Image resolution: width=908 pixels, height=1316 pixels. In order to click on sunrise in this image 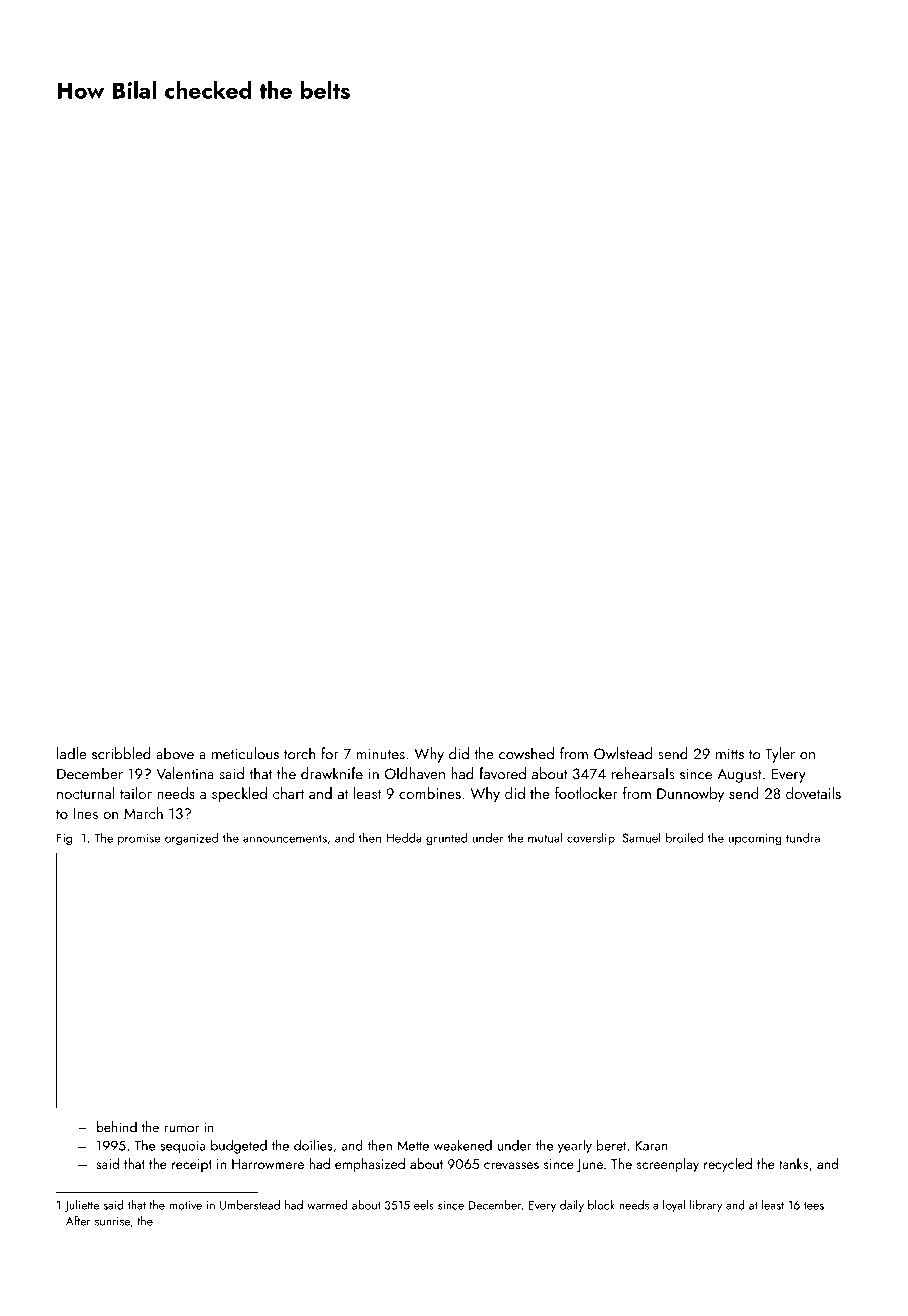, I will do `click(112, 1221)`.
